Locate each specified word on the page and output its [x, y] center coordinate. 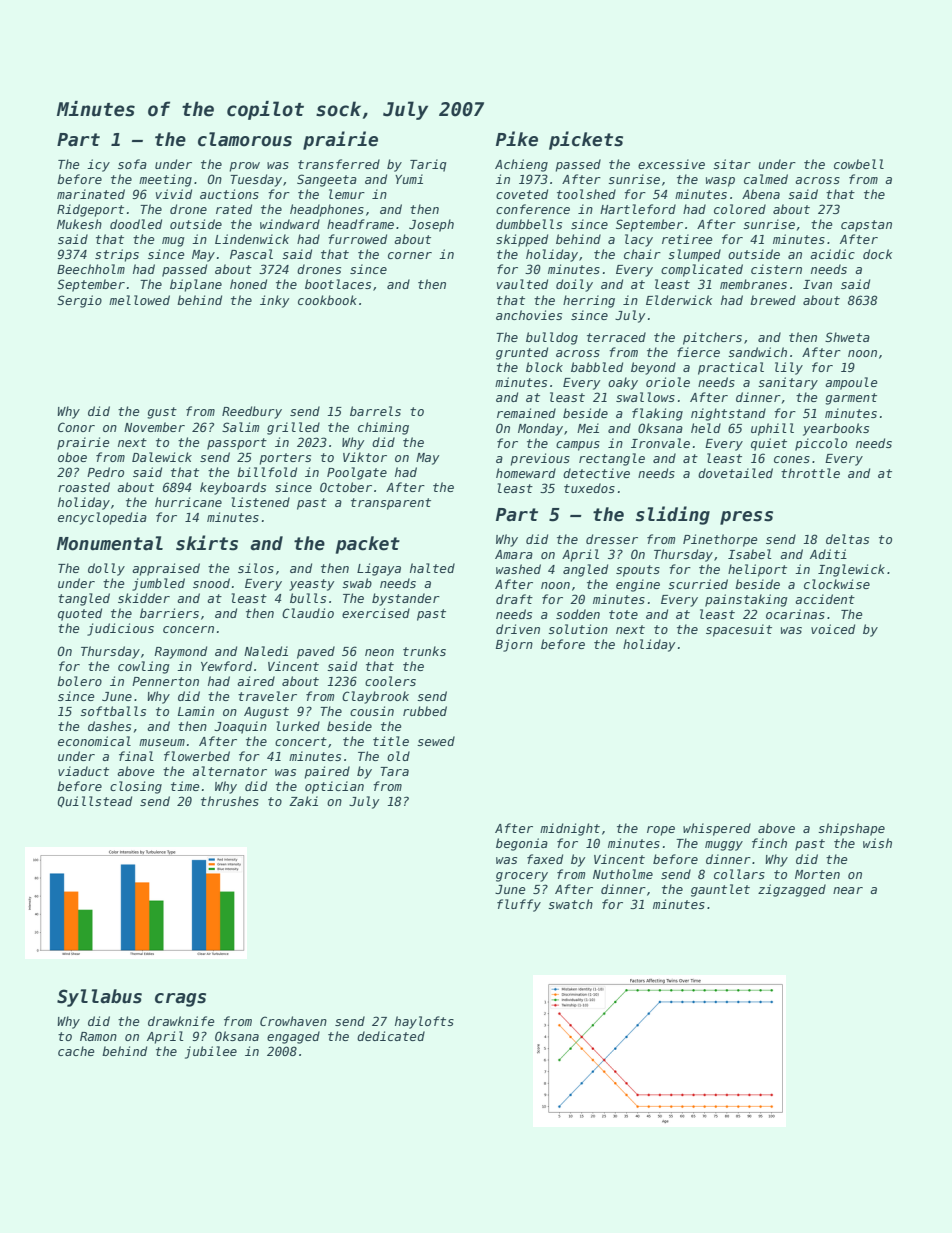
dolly [106, 569]
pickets [586, 140]
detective [596, 473]
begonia [522, 844]
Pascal [251, 254]
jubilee [211, 1052]
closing [136, 787]
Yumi [409, 179]
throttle [810, 473]
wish [877, 843]
